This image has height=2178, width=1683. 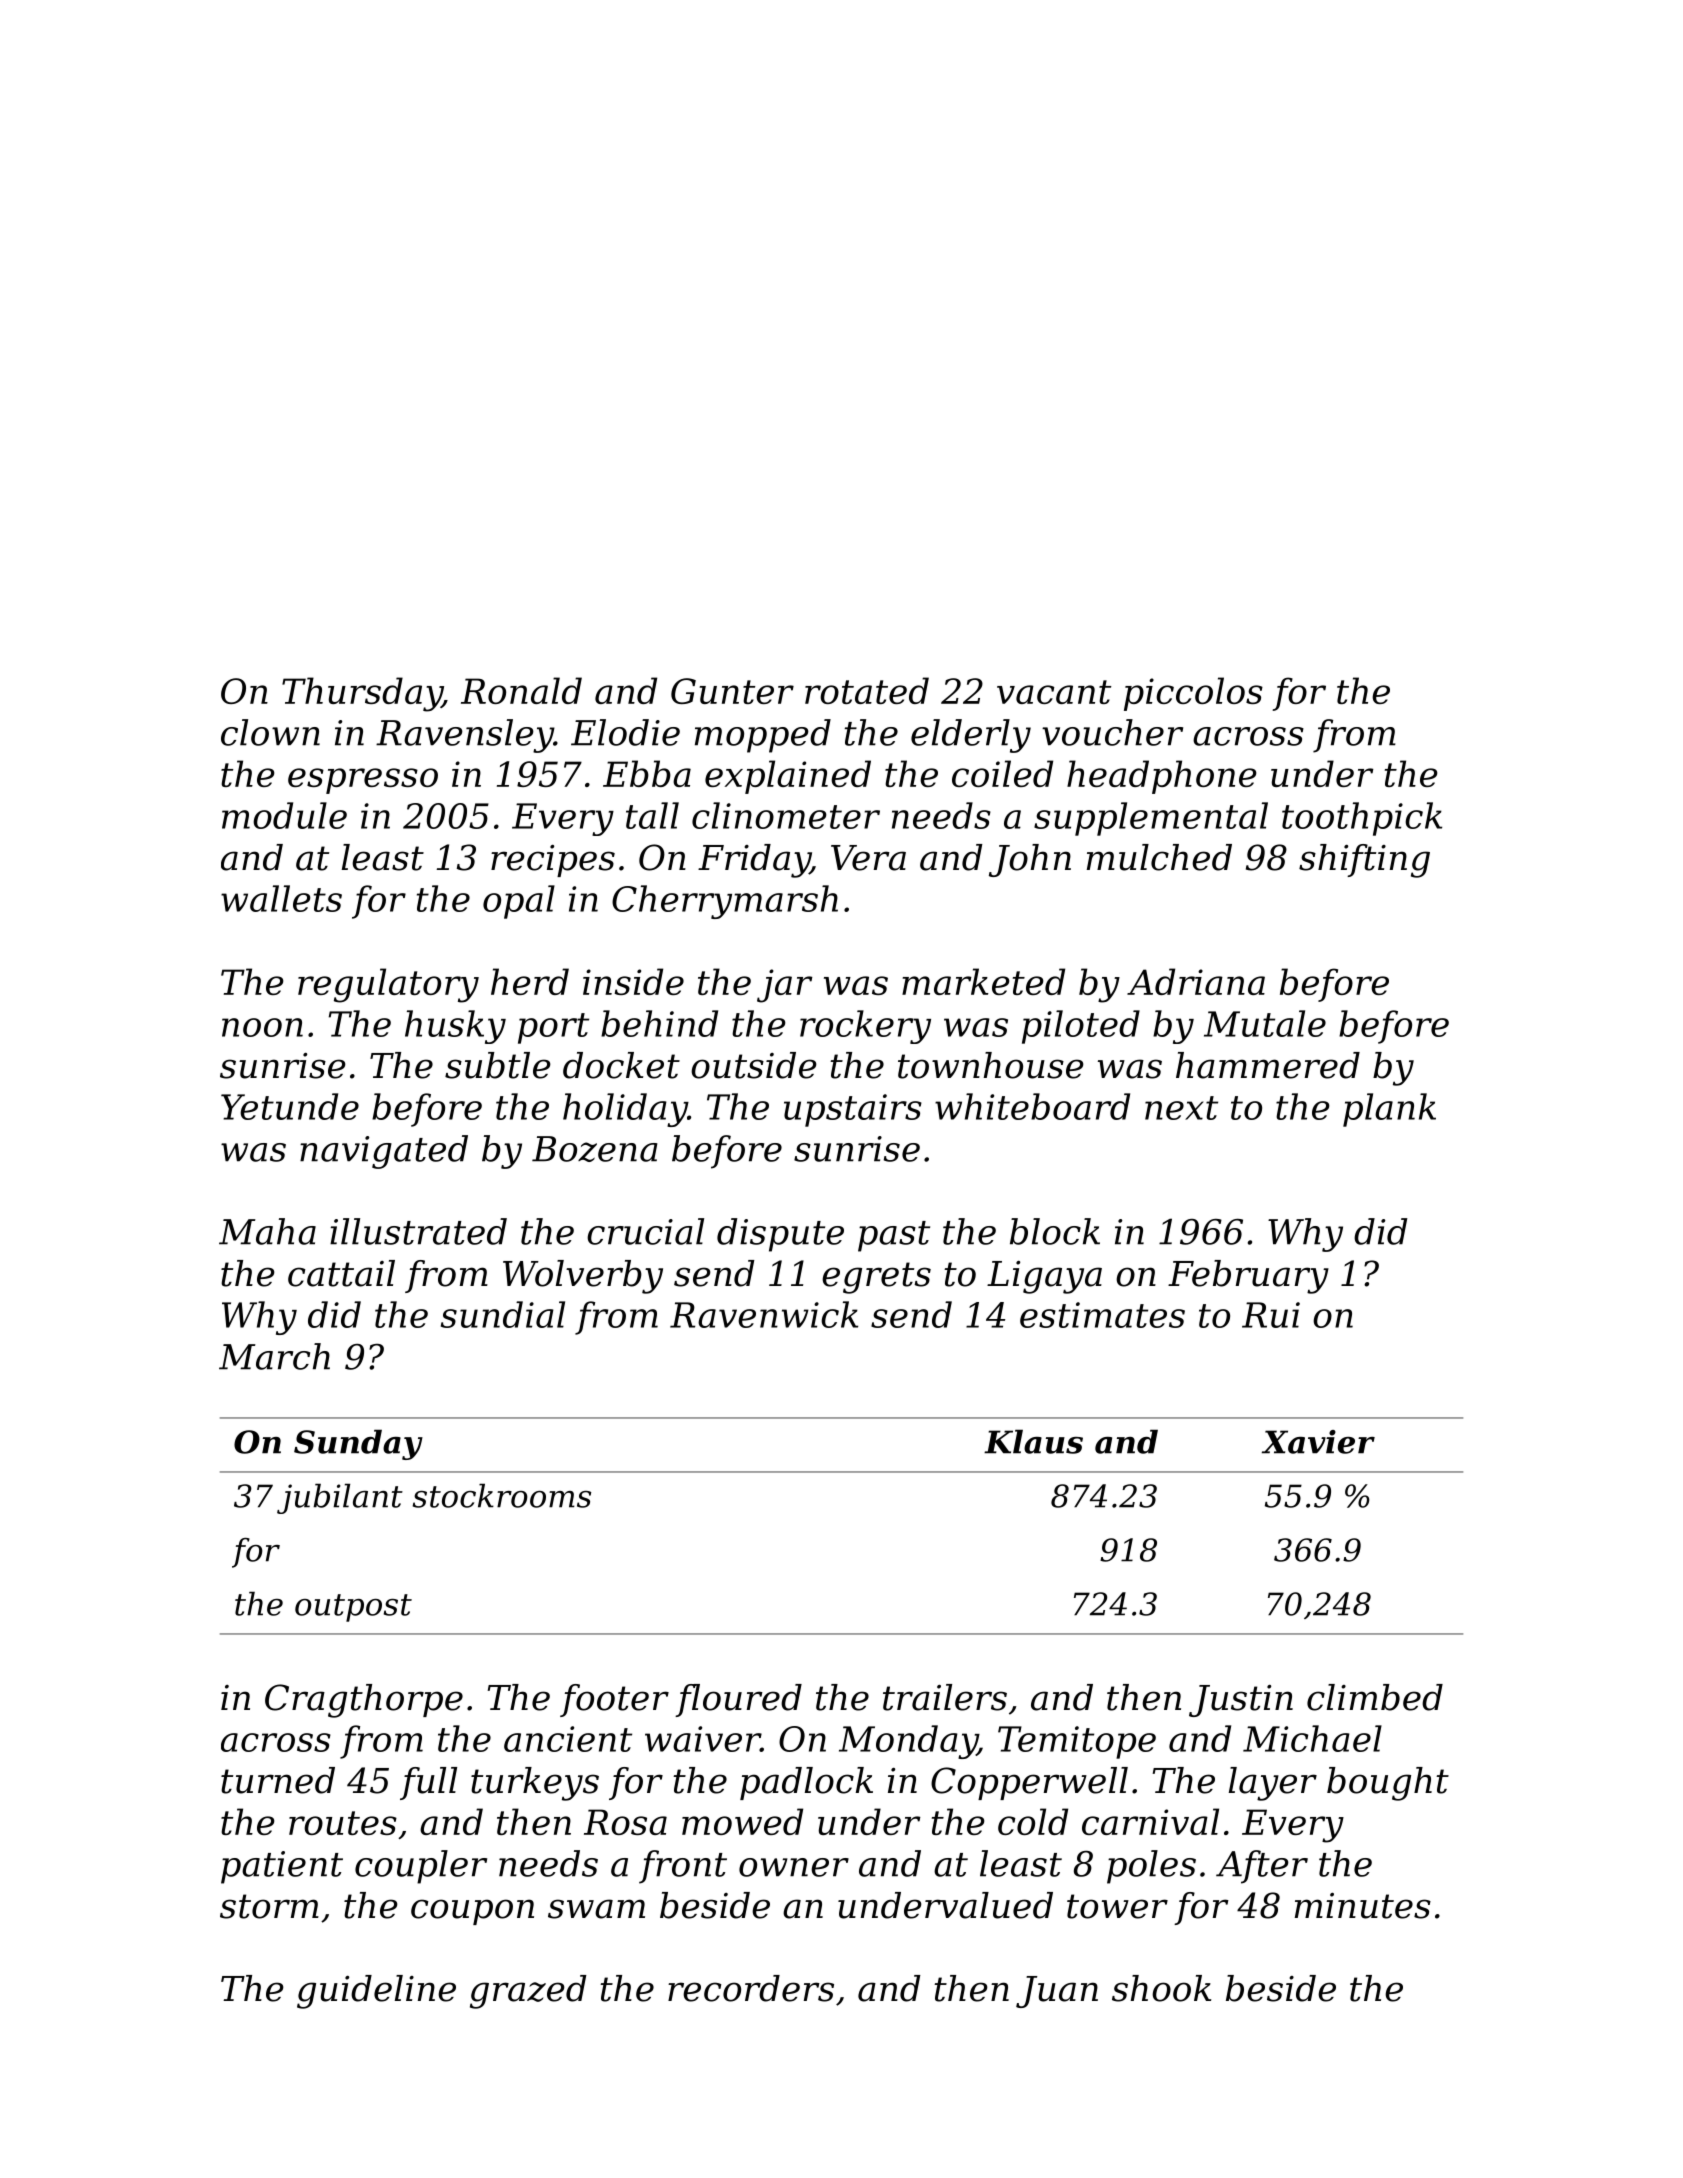 What do you see at coordinates (269, 1906) in the image?
I see `storm` at bounding box center [269, 1906].
